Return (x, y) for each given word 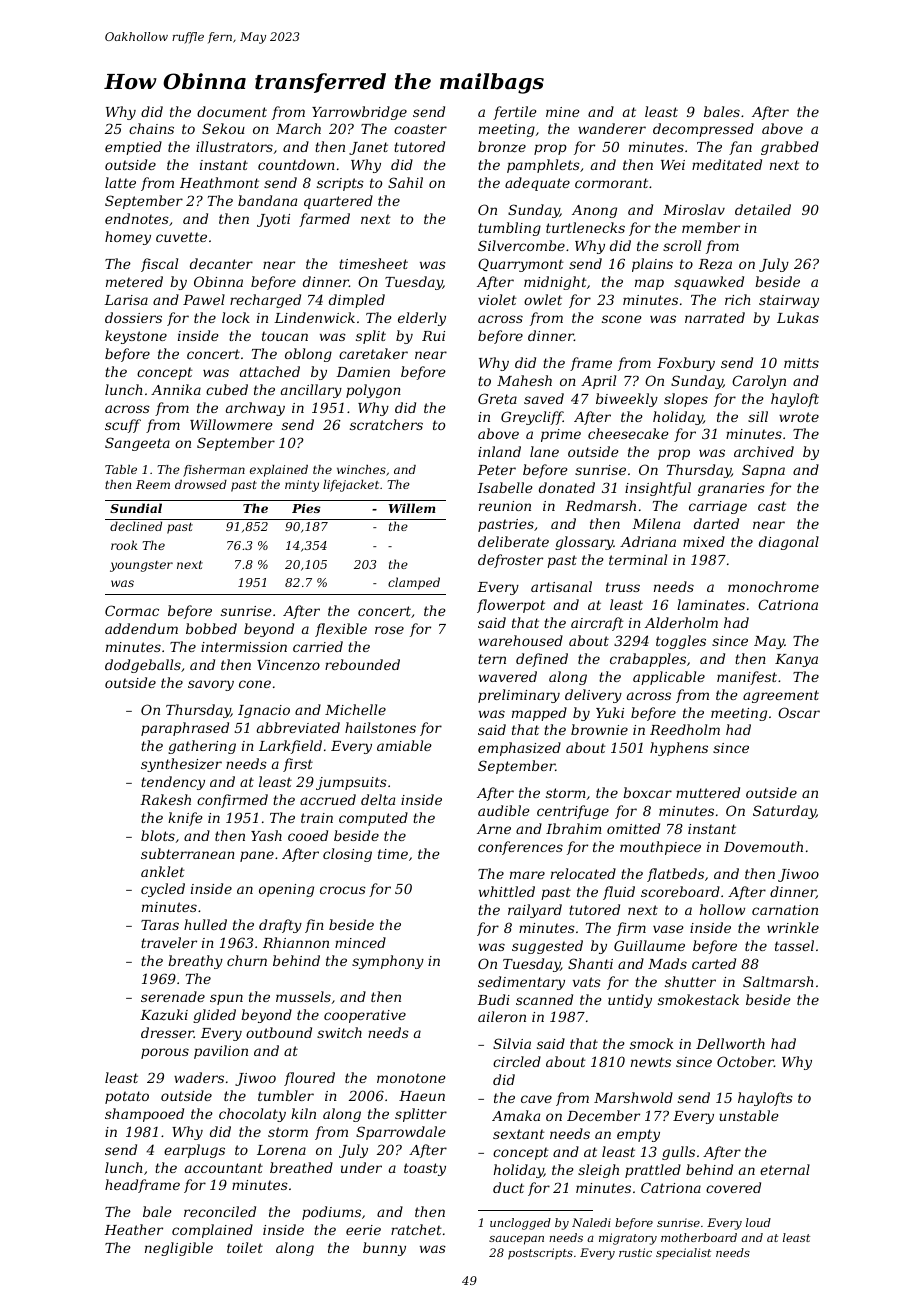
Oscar (799, 712)
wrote (799, 417)
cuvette (181, 237)
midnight (555, 283)
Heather (133, 1229)
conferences (520, 848)
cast (772, 506)
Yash (266, 835)
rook (124, 545)
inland (499, 451)
